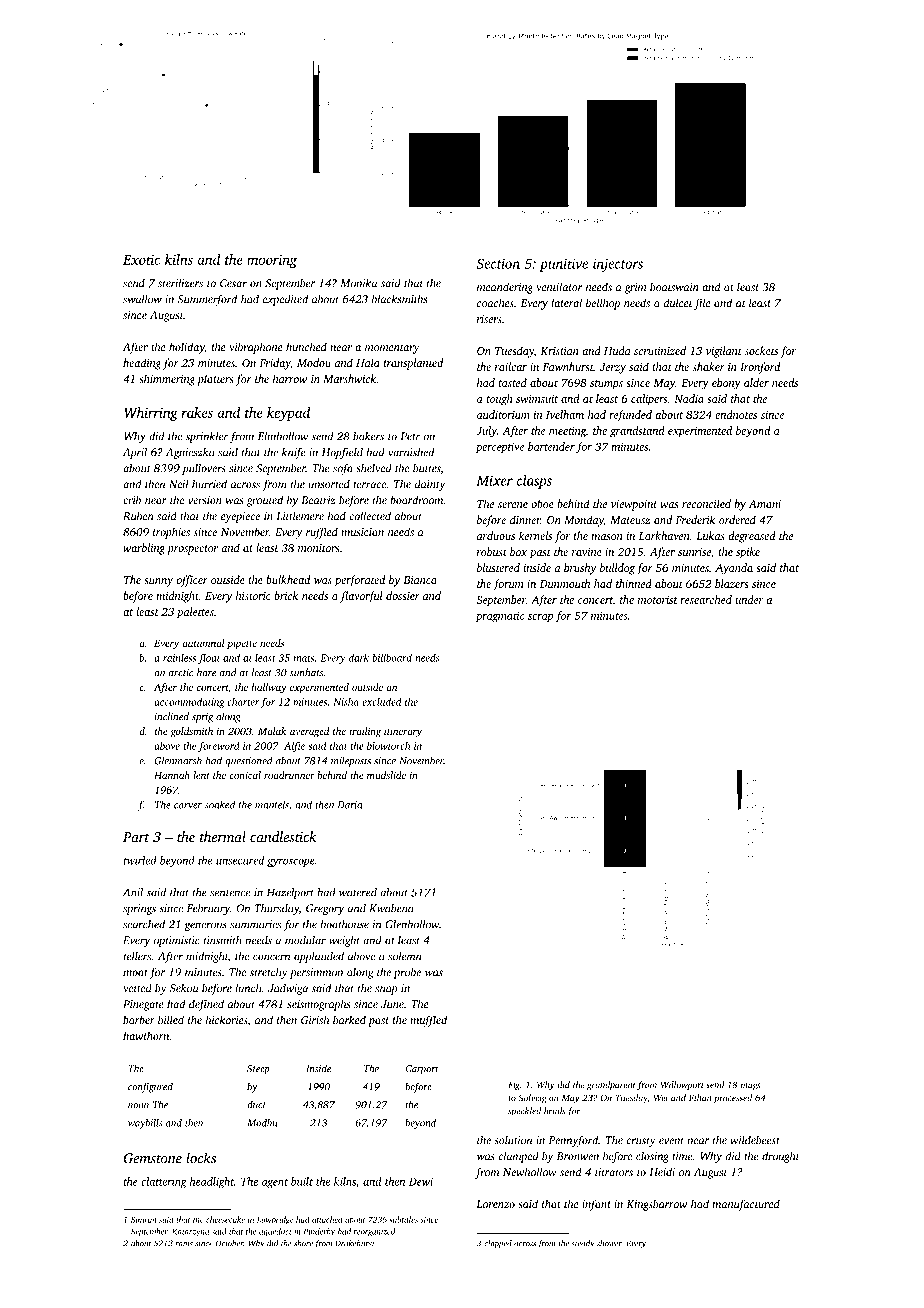  I want to click on sockets, so click(761, 350).
